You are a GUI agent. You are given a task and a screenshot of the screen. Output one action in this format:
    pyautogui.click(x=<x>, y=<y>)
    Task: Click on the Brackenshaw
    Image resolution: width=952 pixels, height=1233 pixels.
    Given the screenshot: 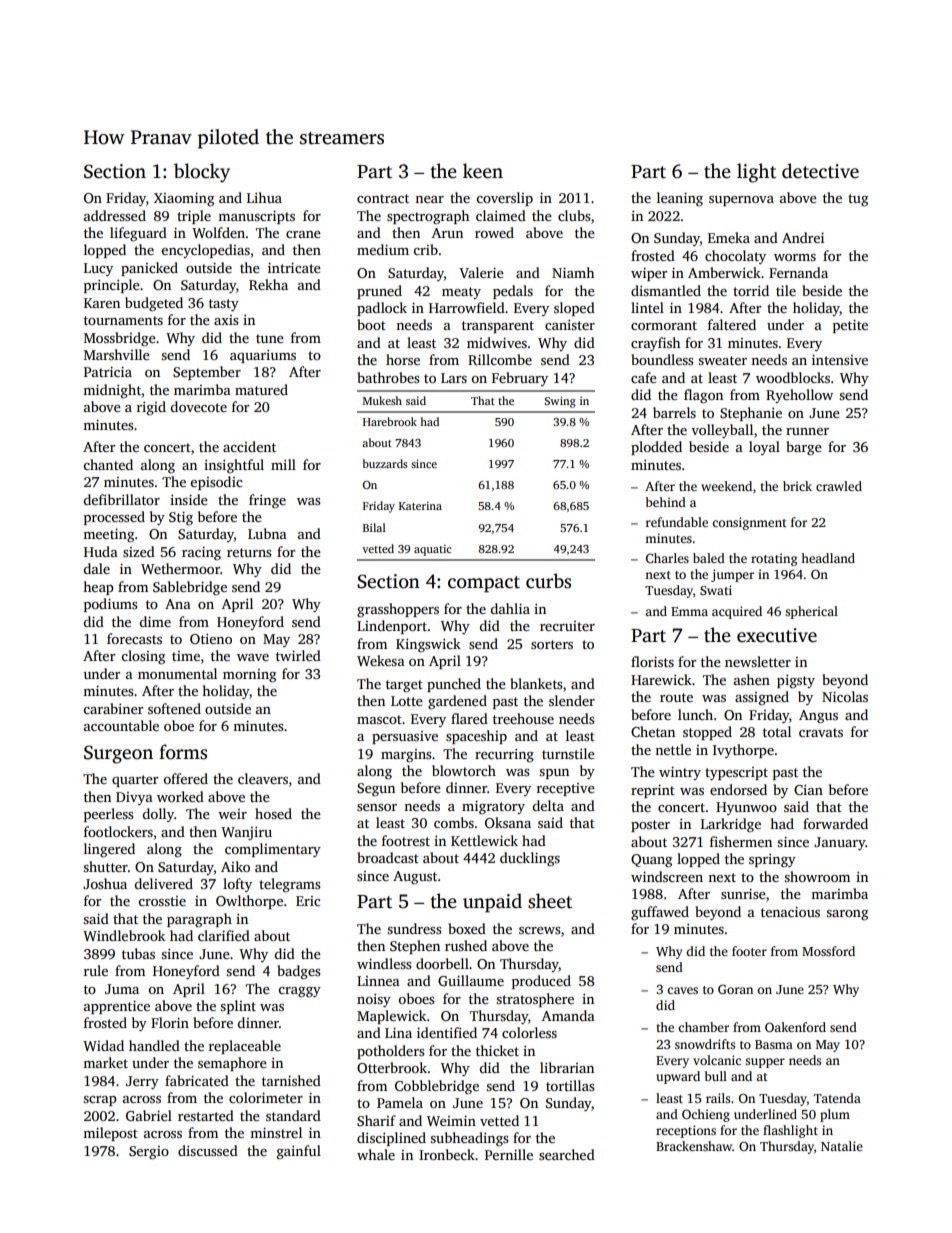 What is the action you would take?
    pyautogui.click(x=694, y=1146)
